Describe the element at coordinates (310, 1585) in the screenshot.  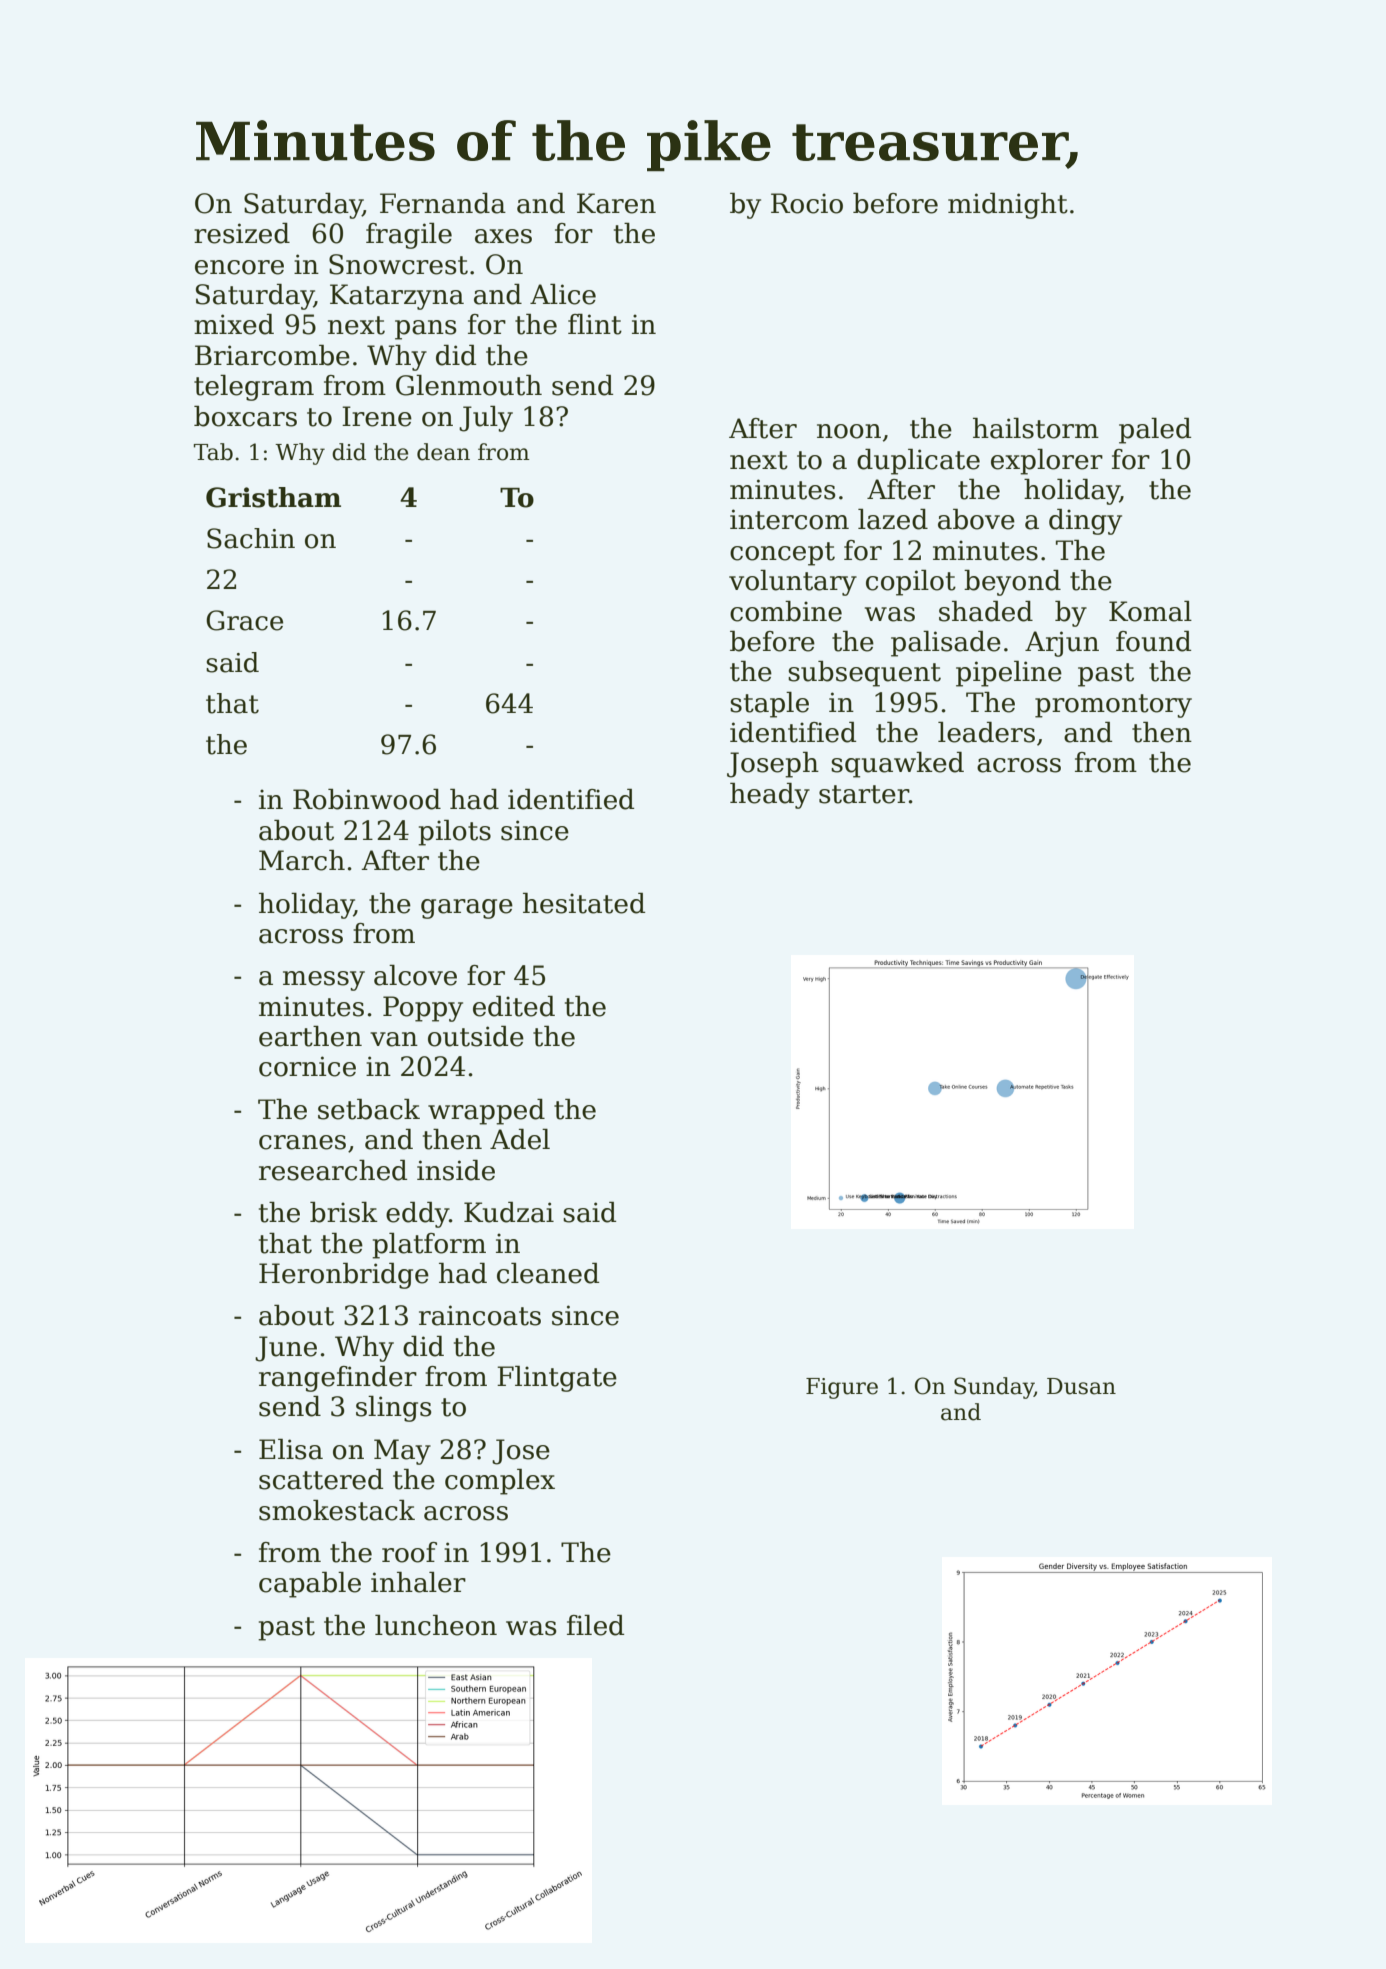
I see `capable` at that location.
